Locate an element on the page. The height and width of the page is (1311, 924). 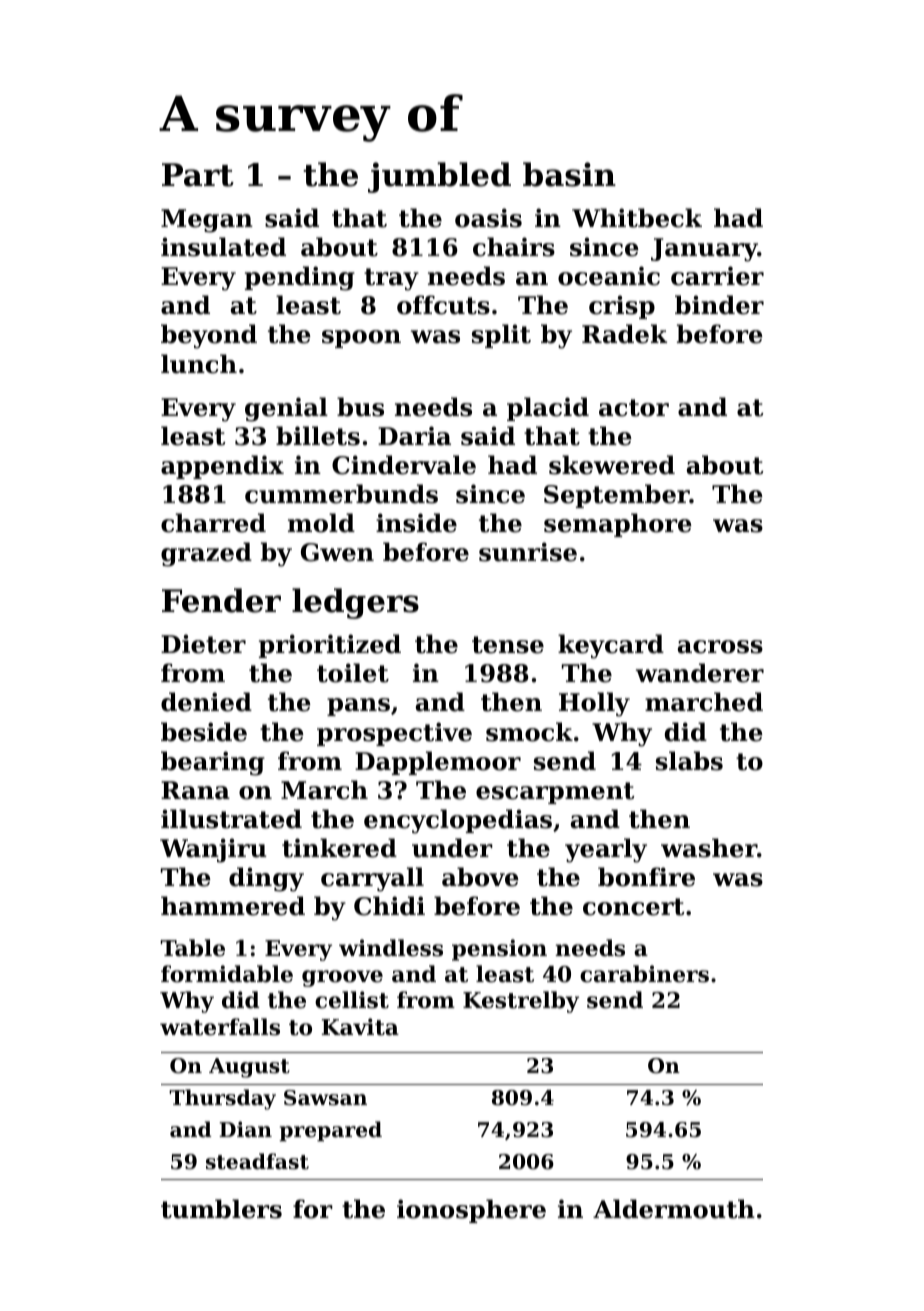
August is located at coordinates (249, 1068).
